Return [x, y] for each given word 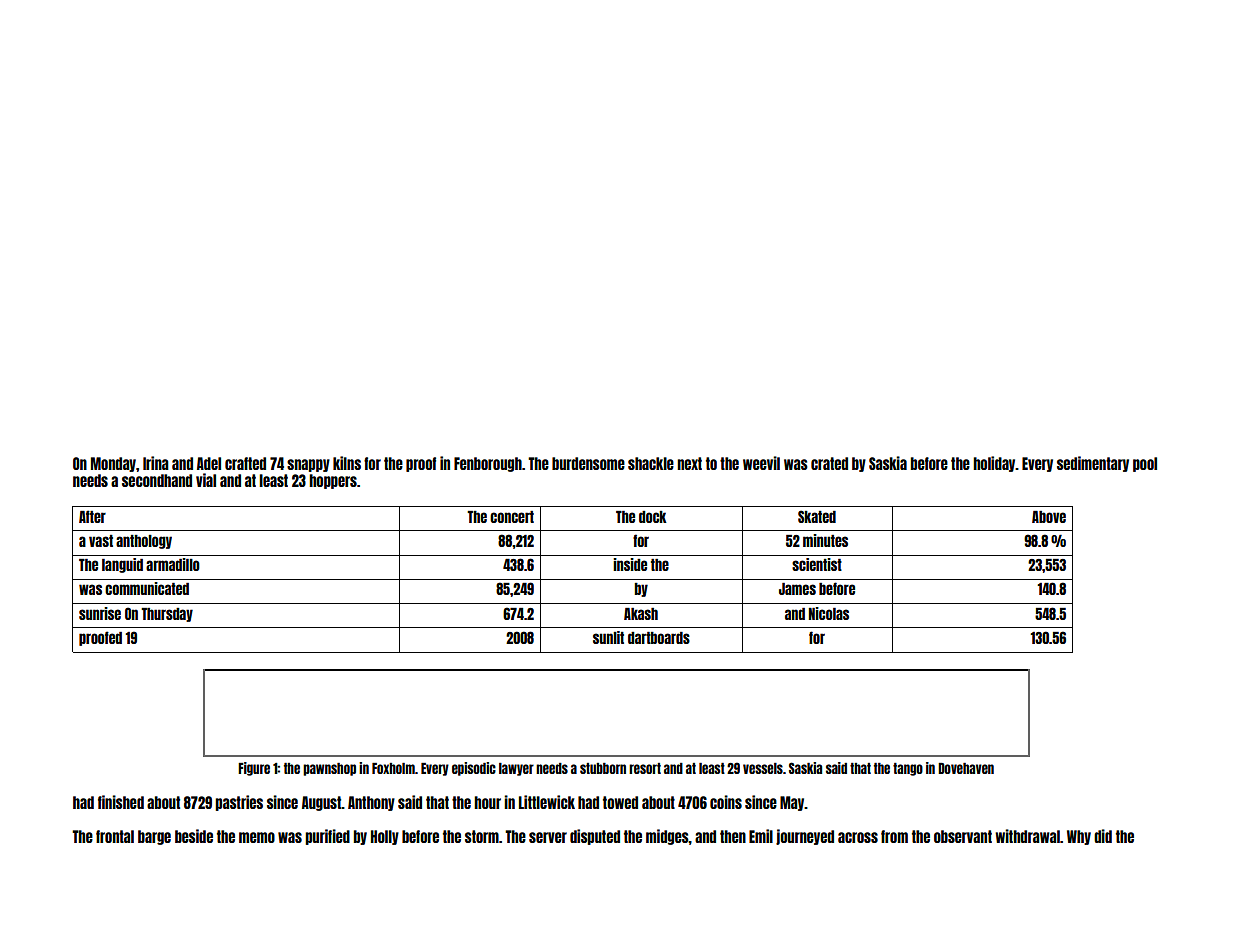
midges [667, 837]
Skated [817, 516]
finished [121, 802]
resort [645, 768]
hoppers [333, 481]
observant [963, 836]
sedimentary [1093, 464]
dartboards [659, 638]
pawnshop [329, 769]
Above [1049, 517]
